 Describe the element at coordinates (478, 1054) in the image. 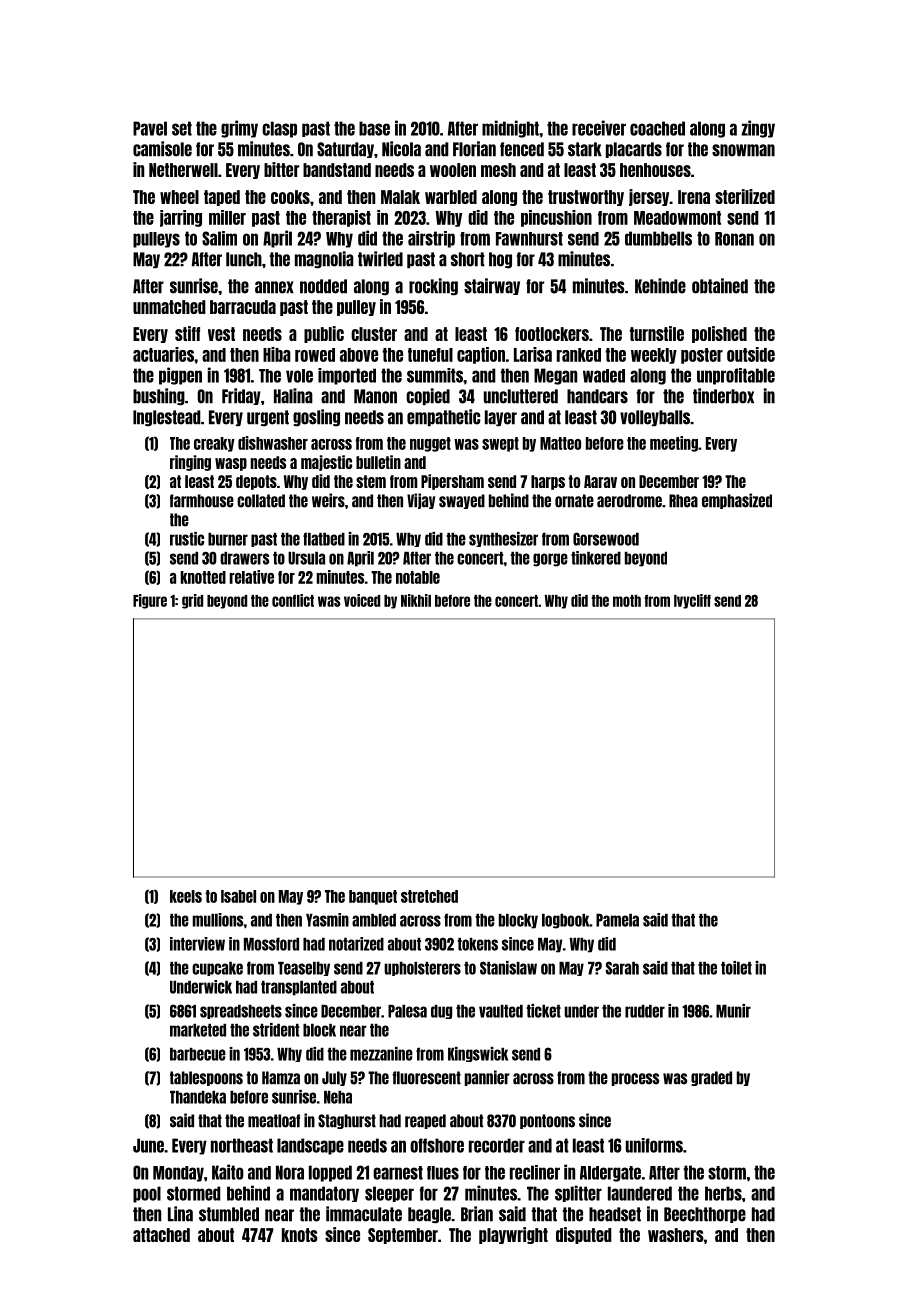

I see `Kingswick` at that location.
